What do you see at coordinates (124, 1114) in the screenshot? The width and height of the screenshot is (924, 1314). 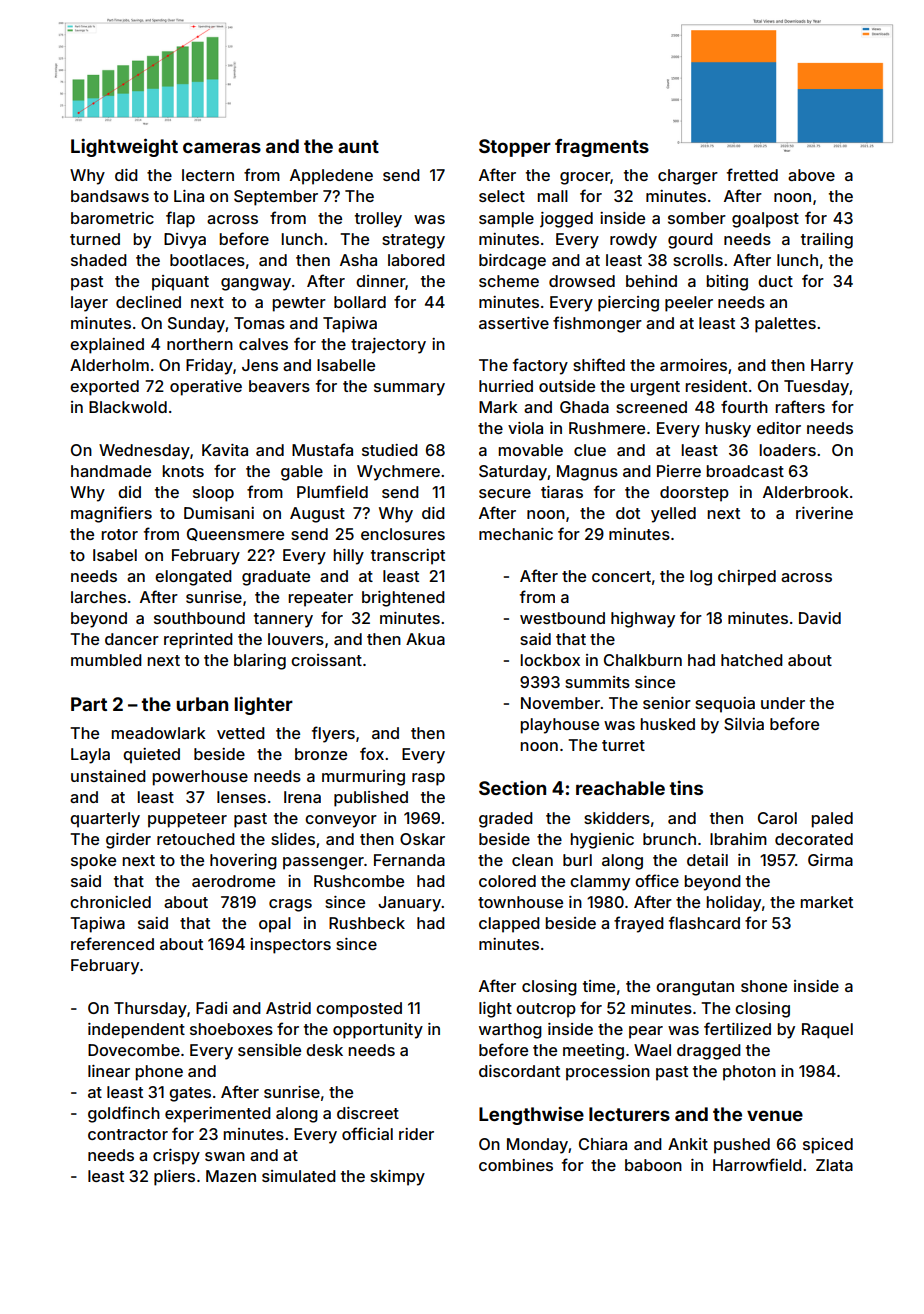 I see `goldfinch` at bounding box center [124, 1114].
